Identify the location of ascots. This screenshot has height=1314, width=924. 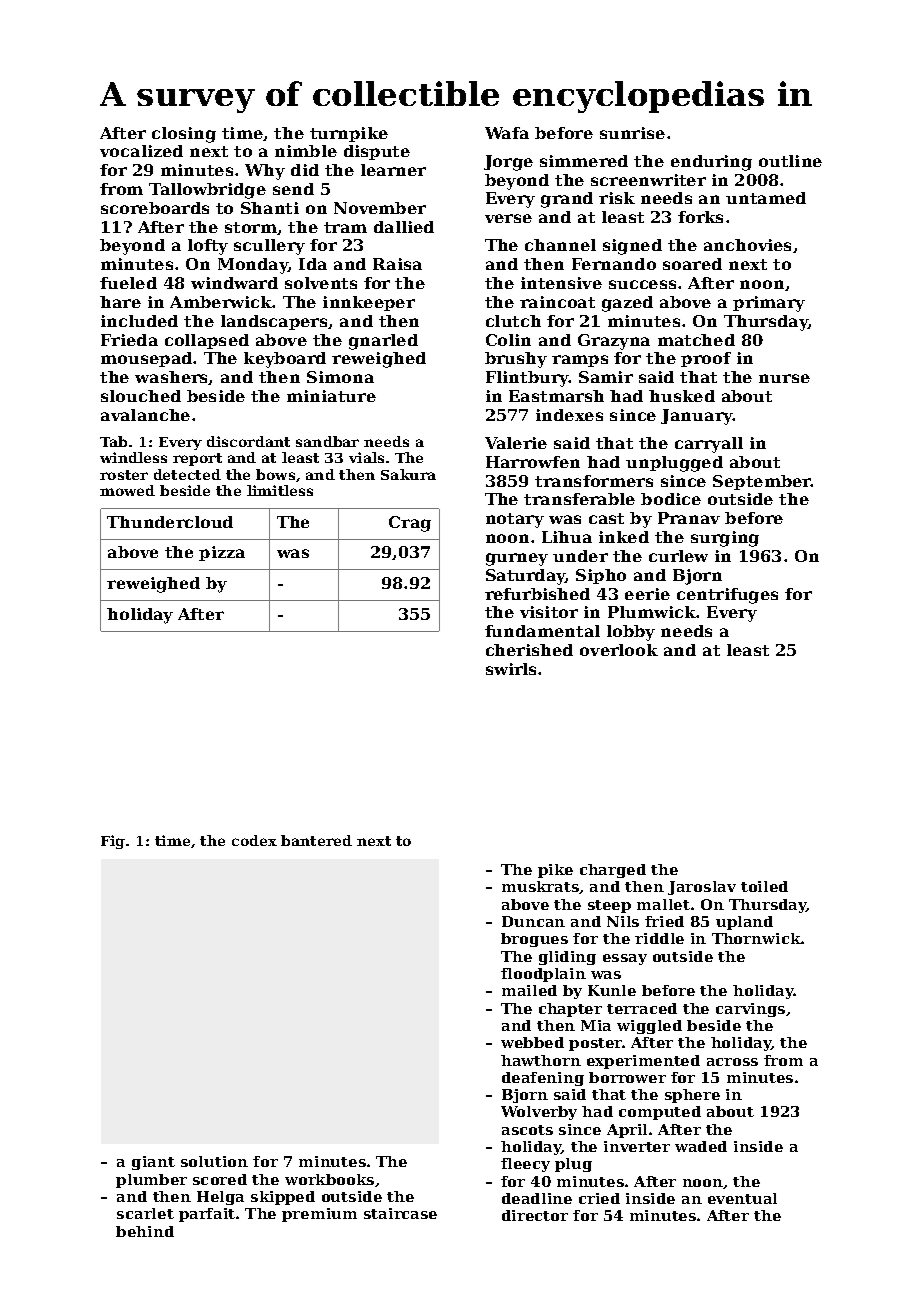
(527, 1130).
